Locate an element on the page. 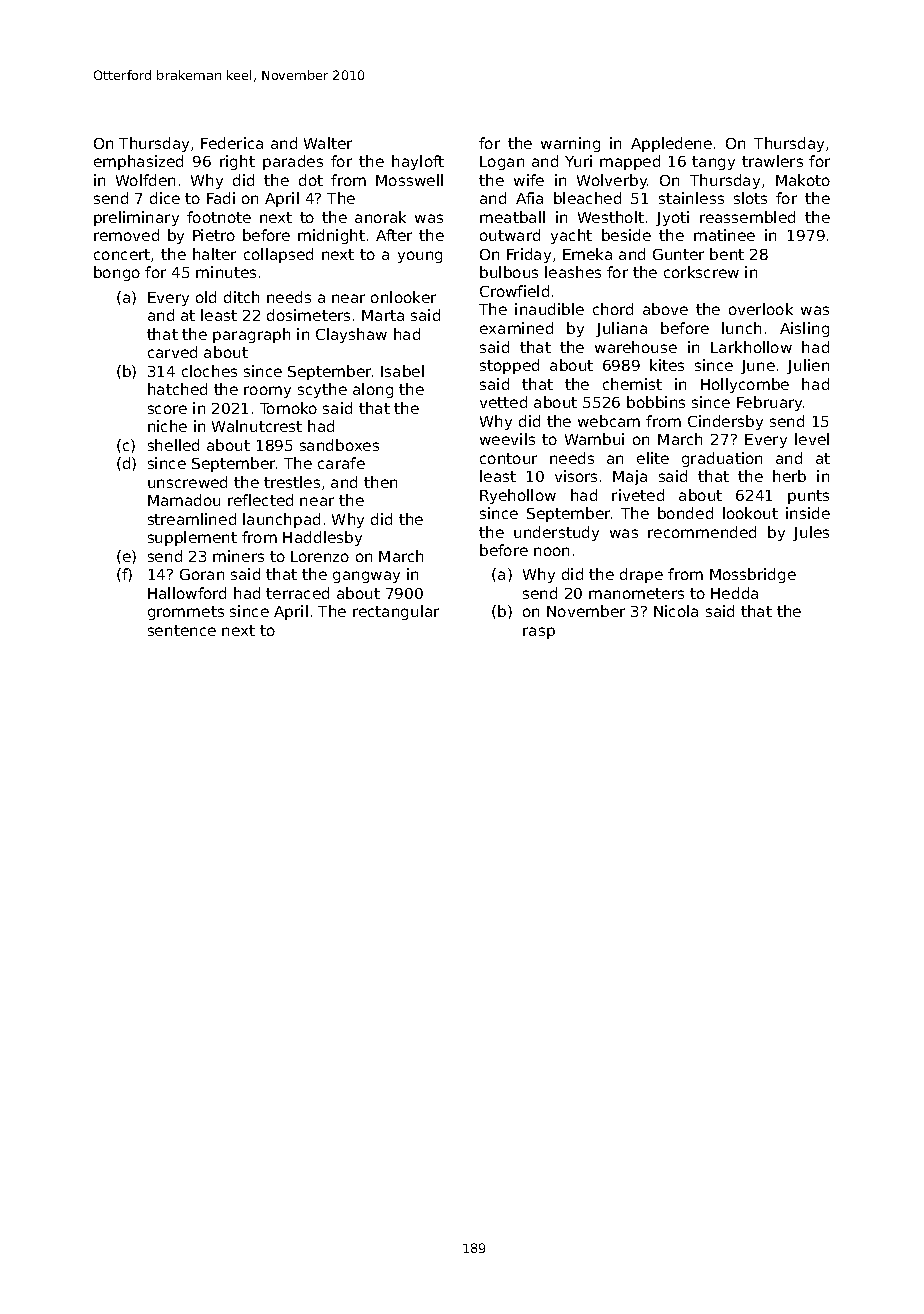 The image size is (924, 1314). Gunter is located at coordinates (678, 254).
